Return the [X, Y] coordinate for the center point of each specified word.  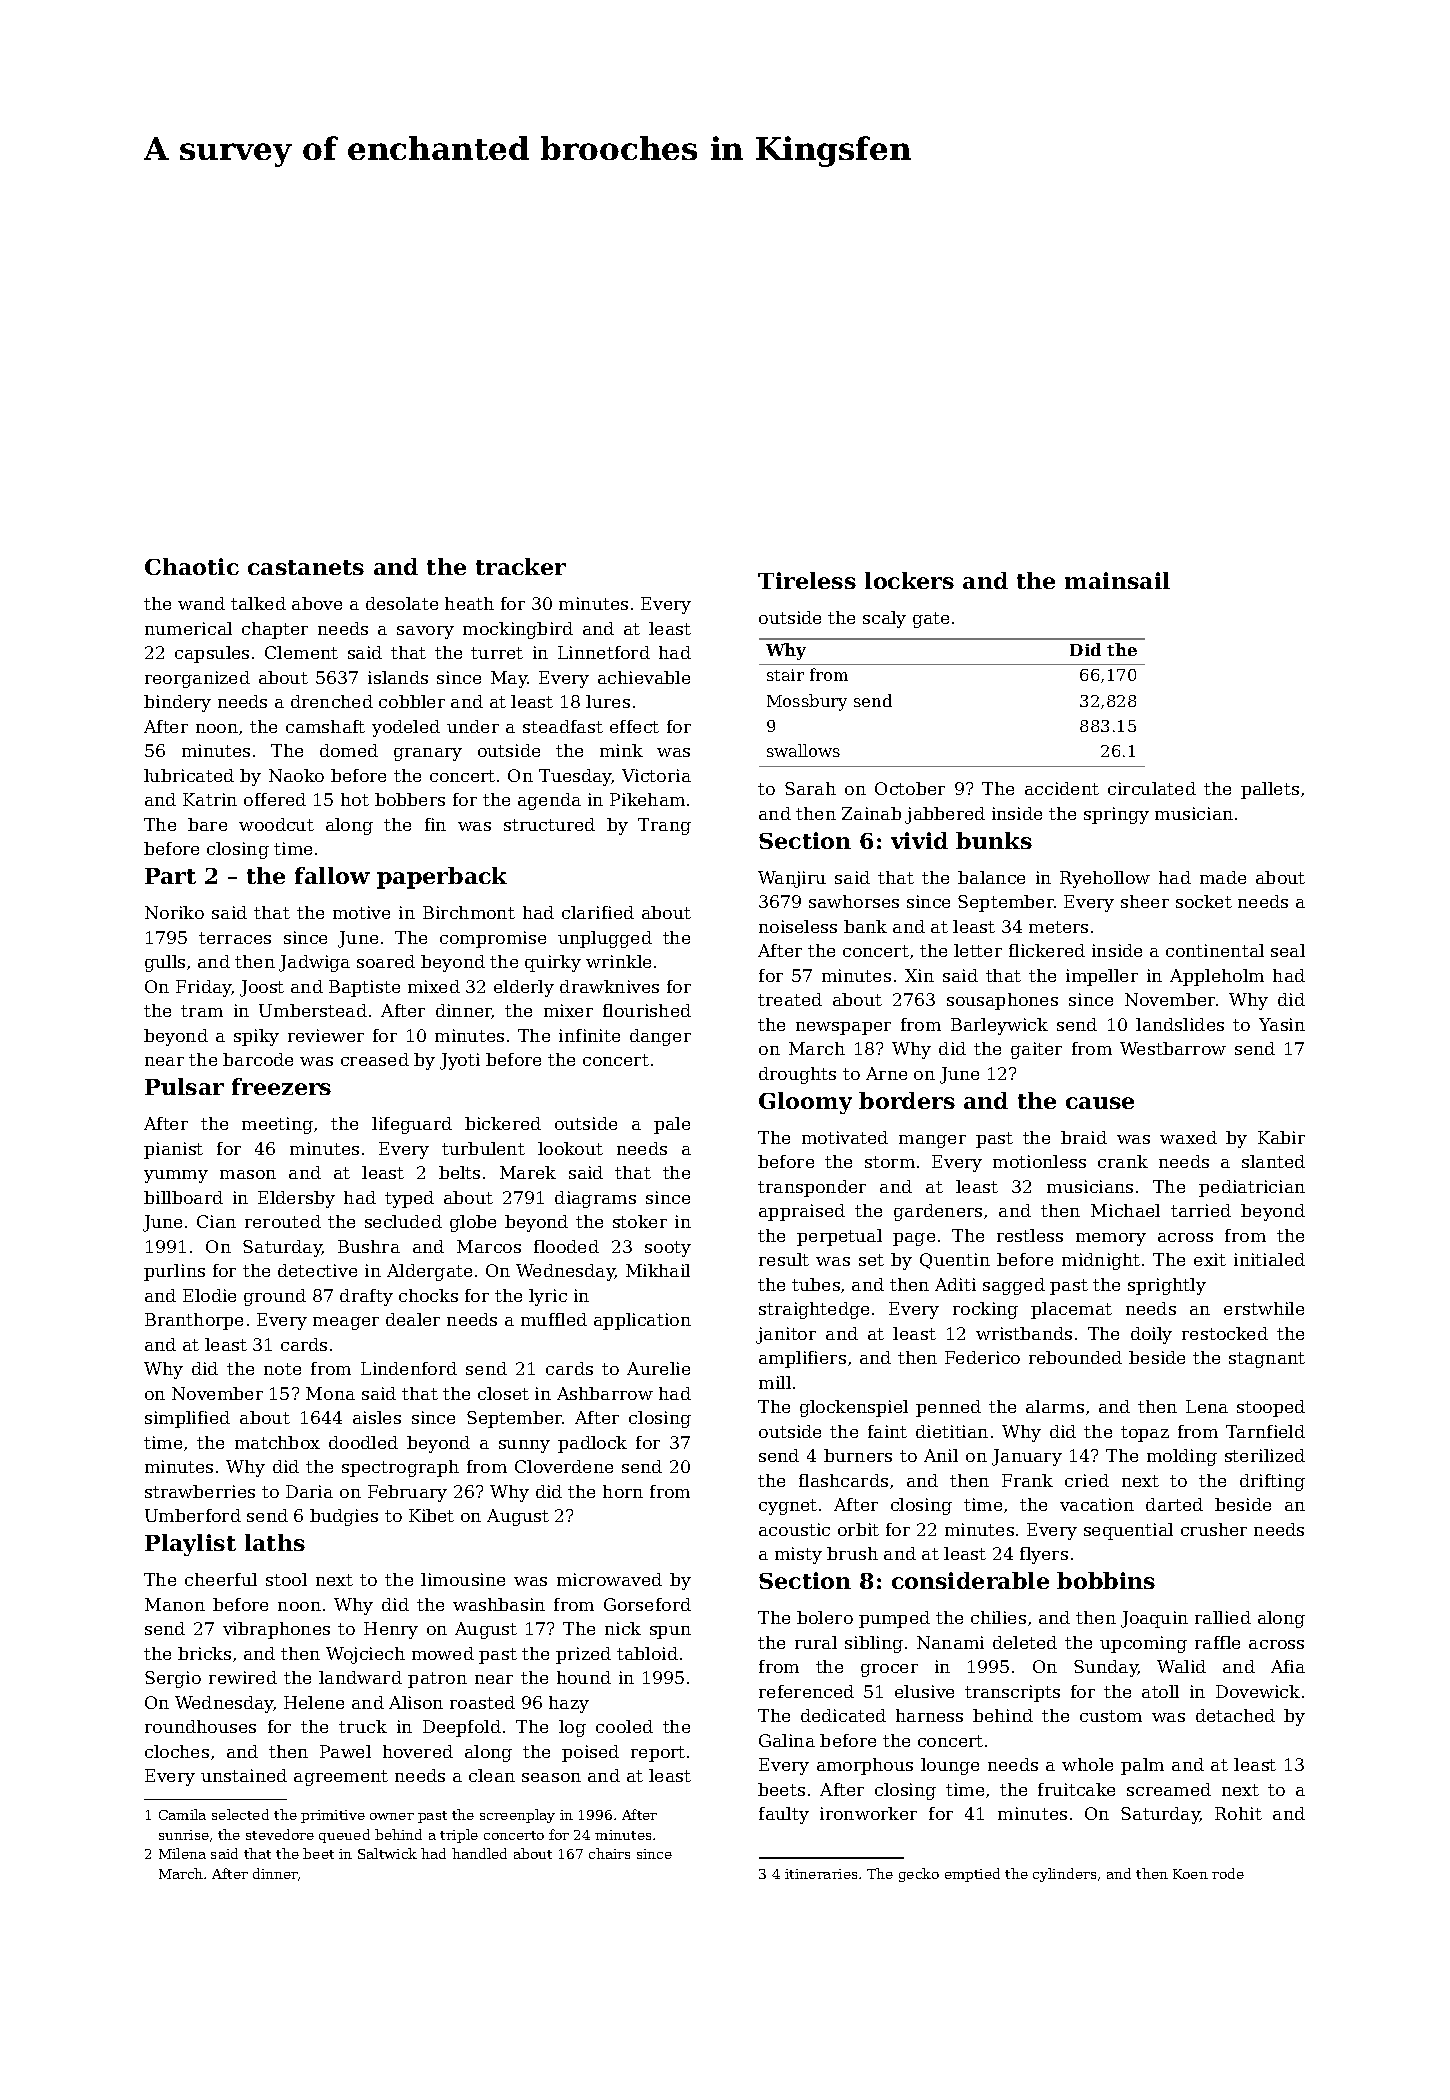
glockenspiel [854, 1408]
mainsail [1117, 580]
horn [623, 1491]
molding [1182, 1457]
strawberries [200, 1491]
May [509, 679]
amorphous [865, 1766]
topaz [1145, 1434]
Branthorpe [194, 1321]
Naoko [296, 775]
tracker [521, 566]
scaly [884, 619]
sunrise [184, 1835]
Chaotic [192, 566]
